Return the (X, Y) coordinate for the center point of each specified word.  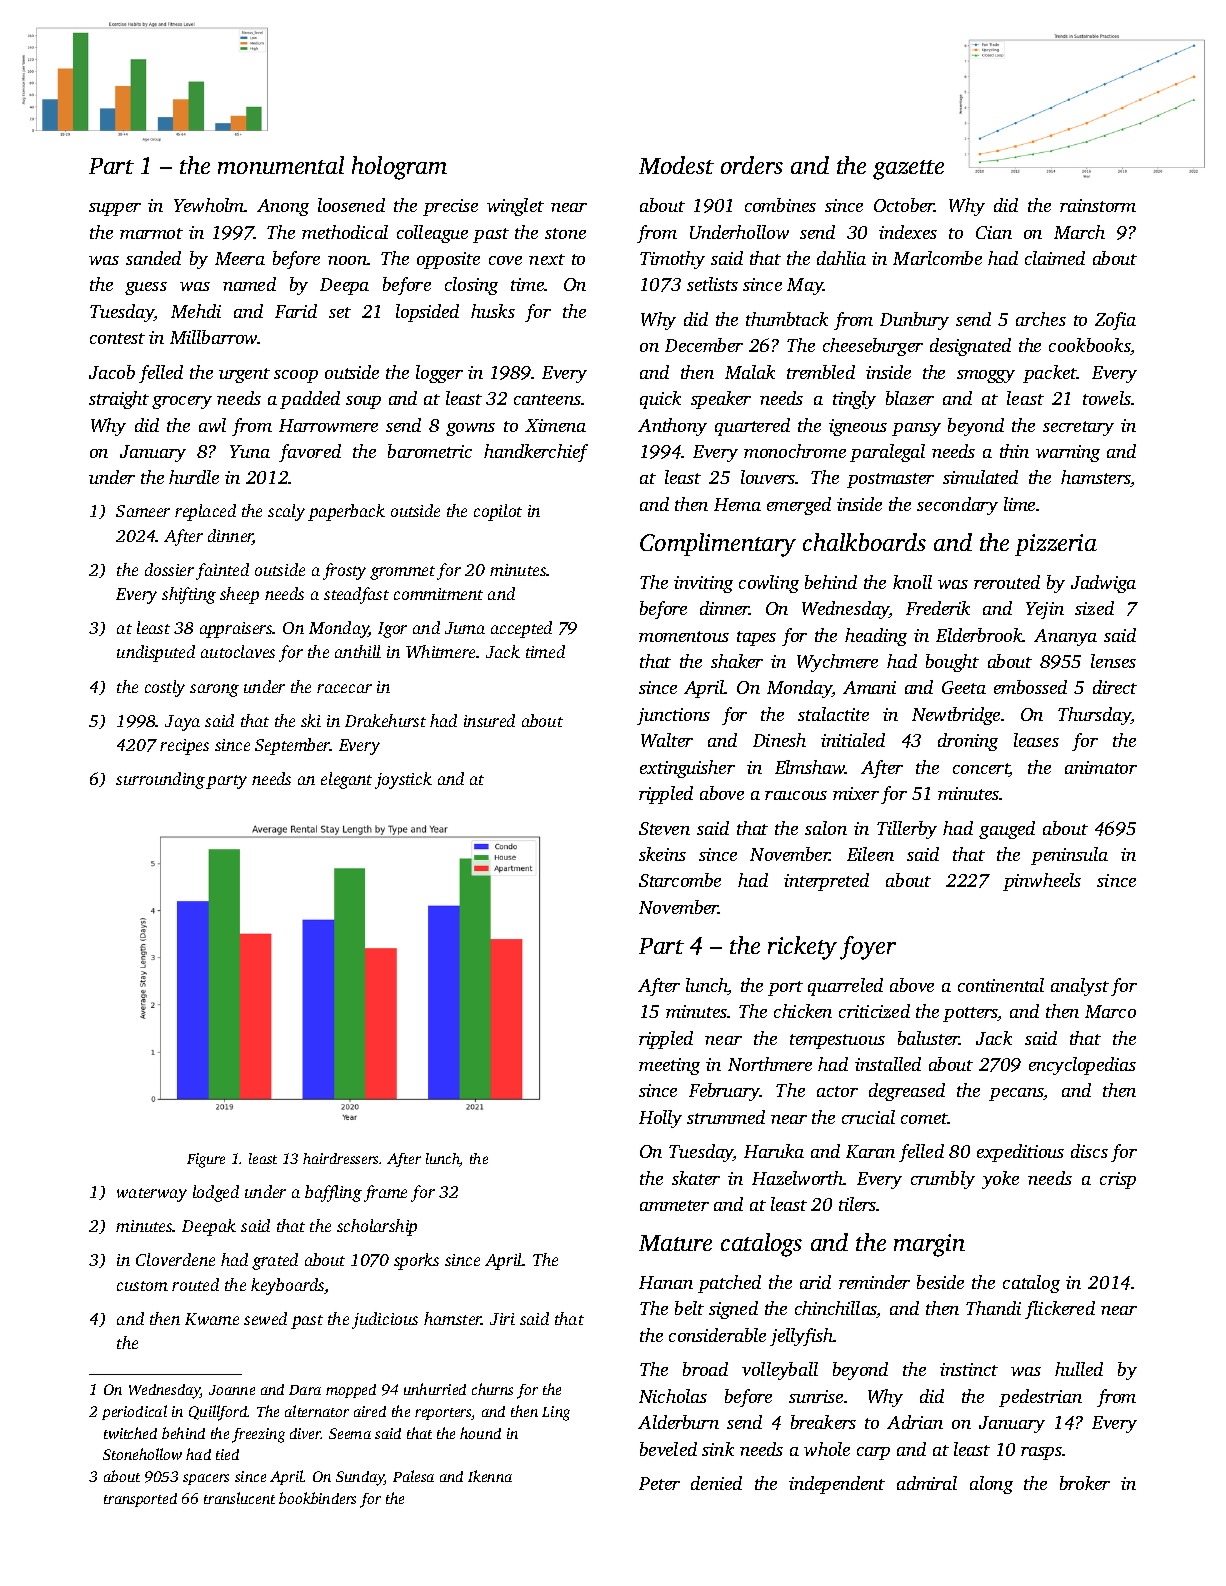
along (991, 1485)
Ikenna (490, 1476)
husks (493, 311)
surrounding (160, 780)
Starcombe (680, 880)
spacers (206, 1479)
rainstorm (1098, 205)
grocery (182, 402)
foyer (868, 948)
